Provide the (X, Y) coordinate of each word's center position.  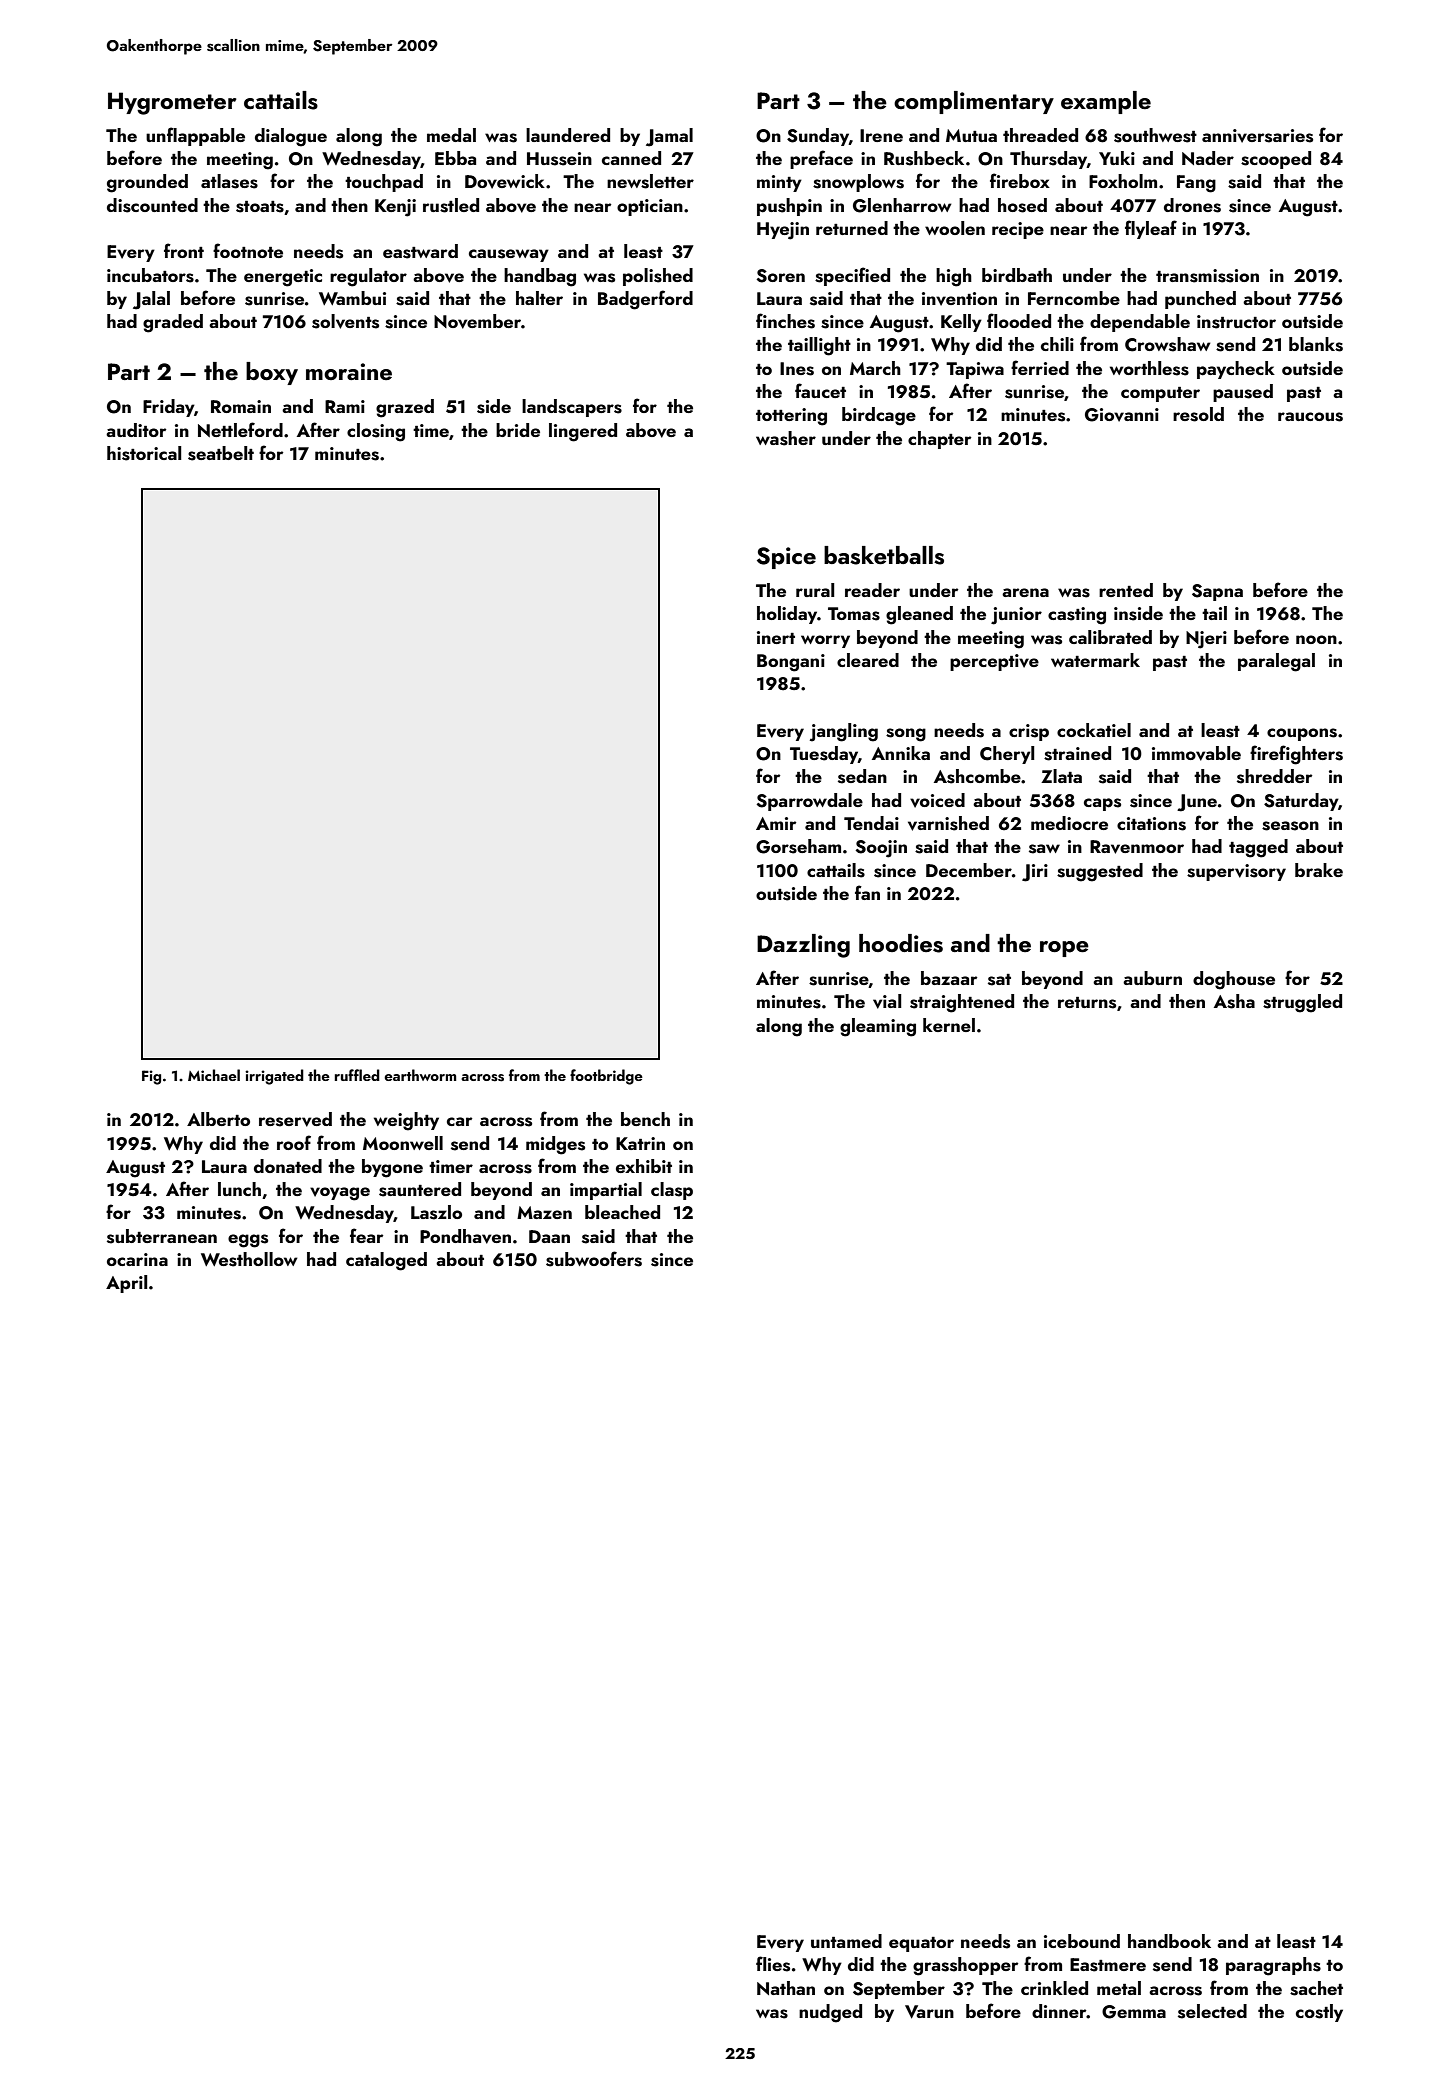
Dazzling (803, 946)
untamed (846, 1941)
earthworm (420, 1075)
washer (786, 438)
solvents (345, 321)
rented (1126, 590)
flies (773, 1964)
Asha (1234, 1001)
